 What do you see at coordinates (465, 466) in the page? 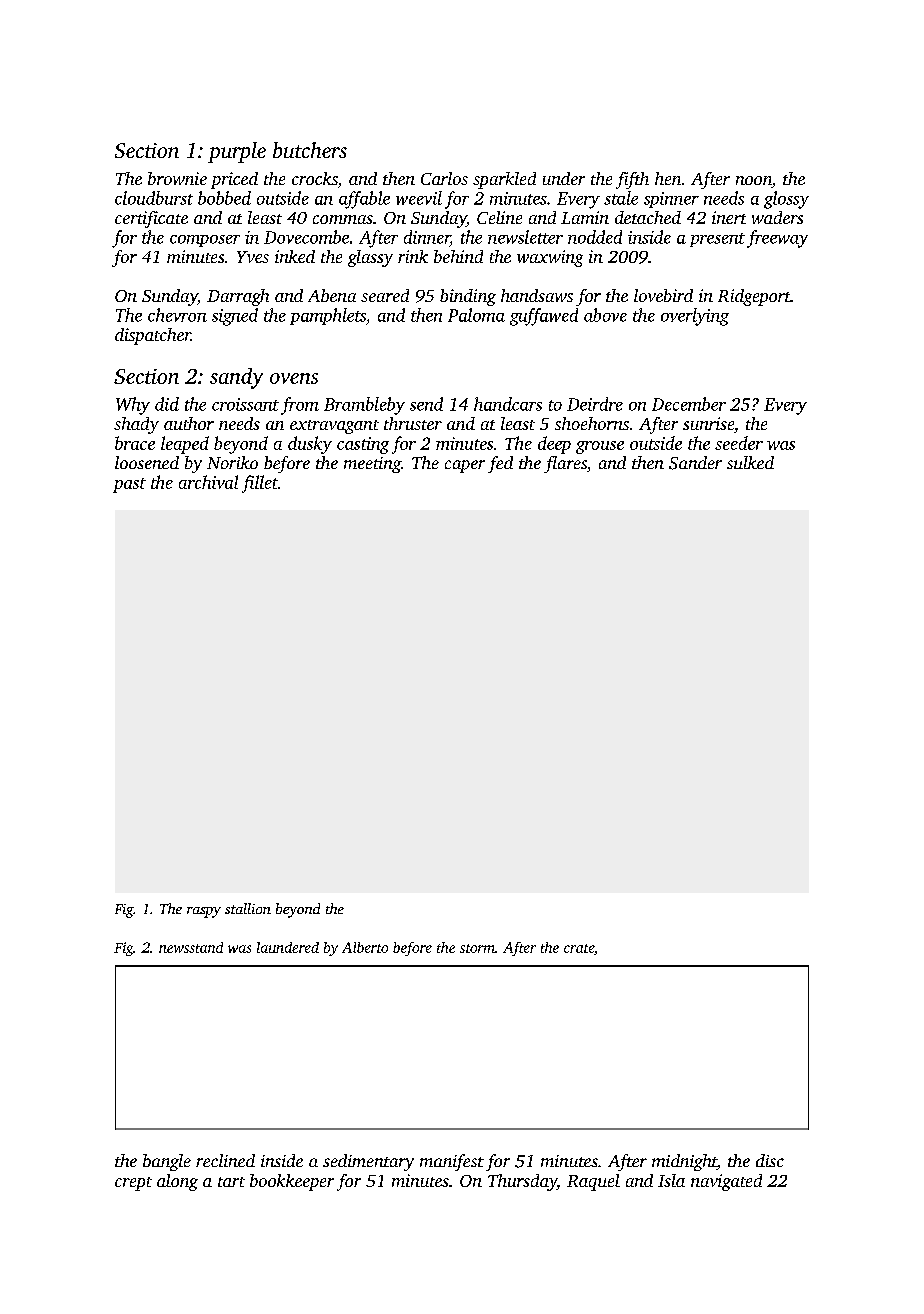
I see `caper` at bounding box center [465, 466].
